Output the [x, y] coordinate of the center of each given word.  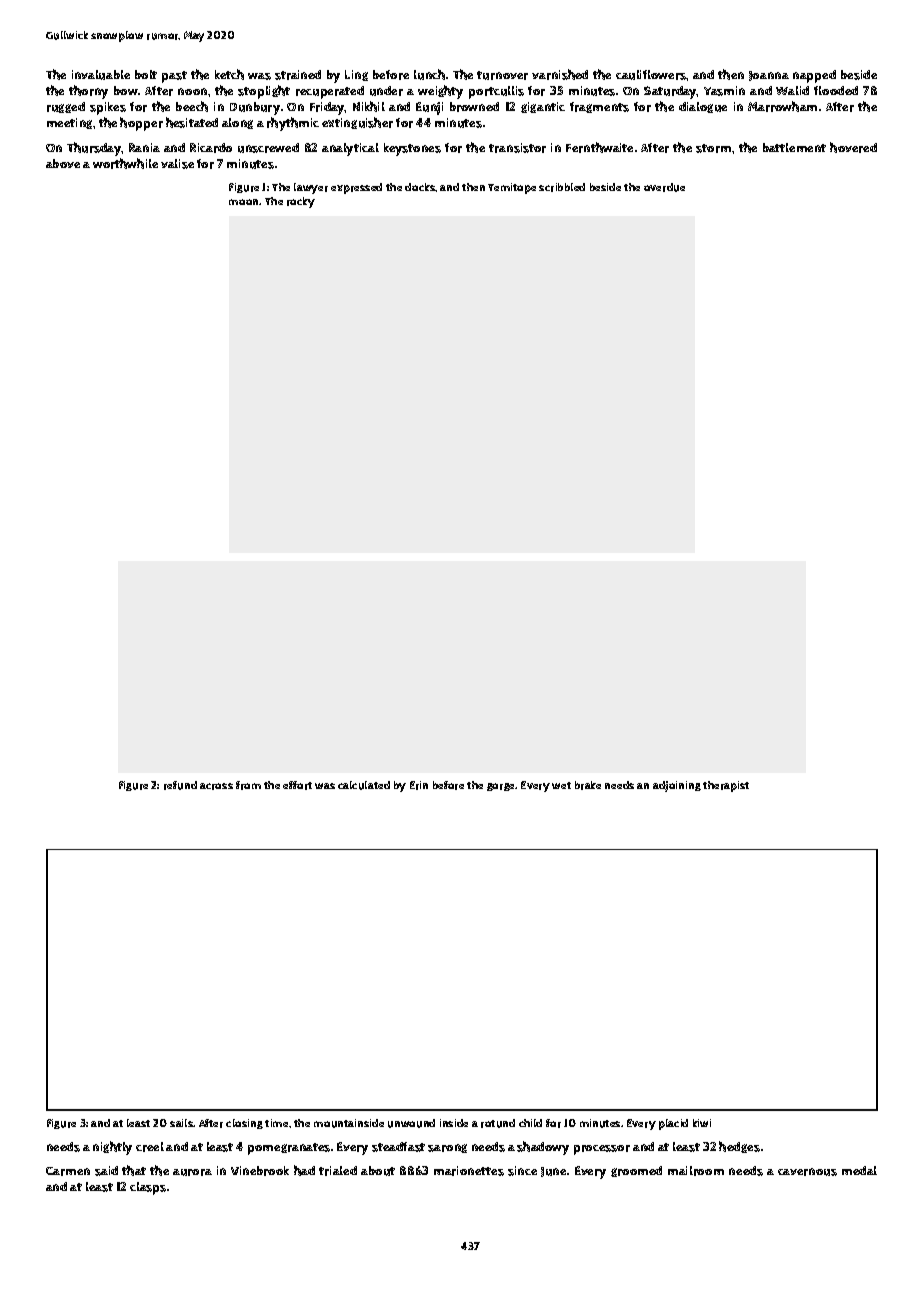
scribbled [562, 187]
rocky [301, 202]
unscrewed [268, 148]
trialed [338, 1171]
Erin [419, 785]
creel [150, 1147]
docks [420, 187]
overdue [664, 187]
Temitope [512, 188]
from [248, 785]
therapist [726, 786]
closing [244, 1124]
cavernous [807, 1172]
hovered [853, 147]
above [63, 163]
